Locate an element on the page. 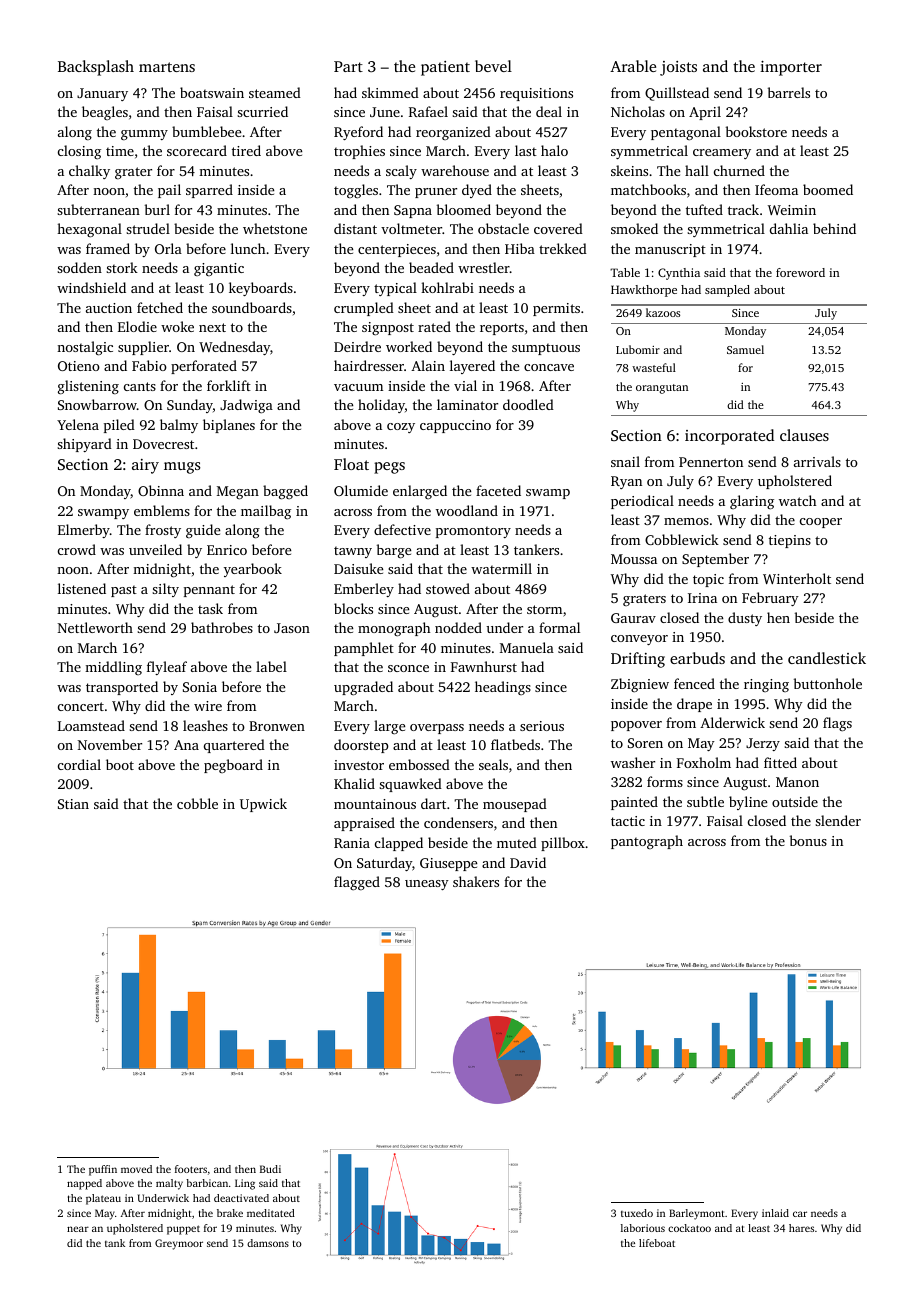 Image resolution: width=924 pixels, height=1308 pixels. Manon is located at coordinates (797, 782).
